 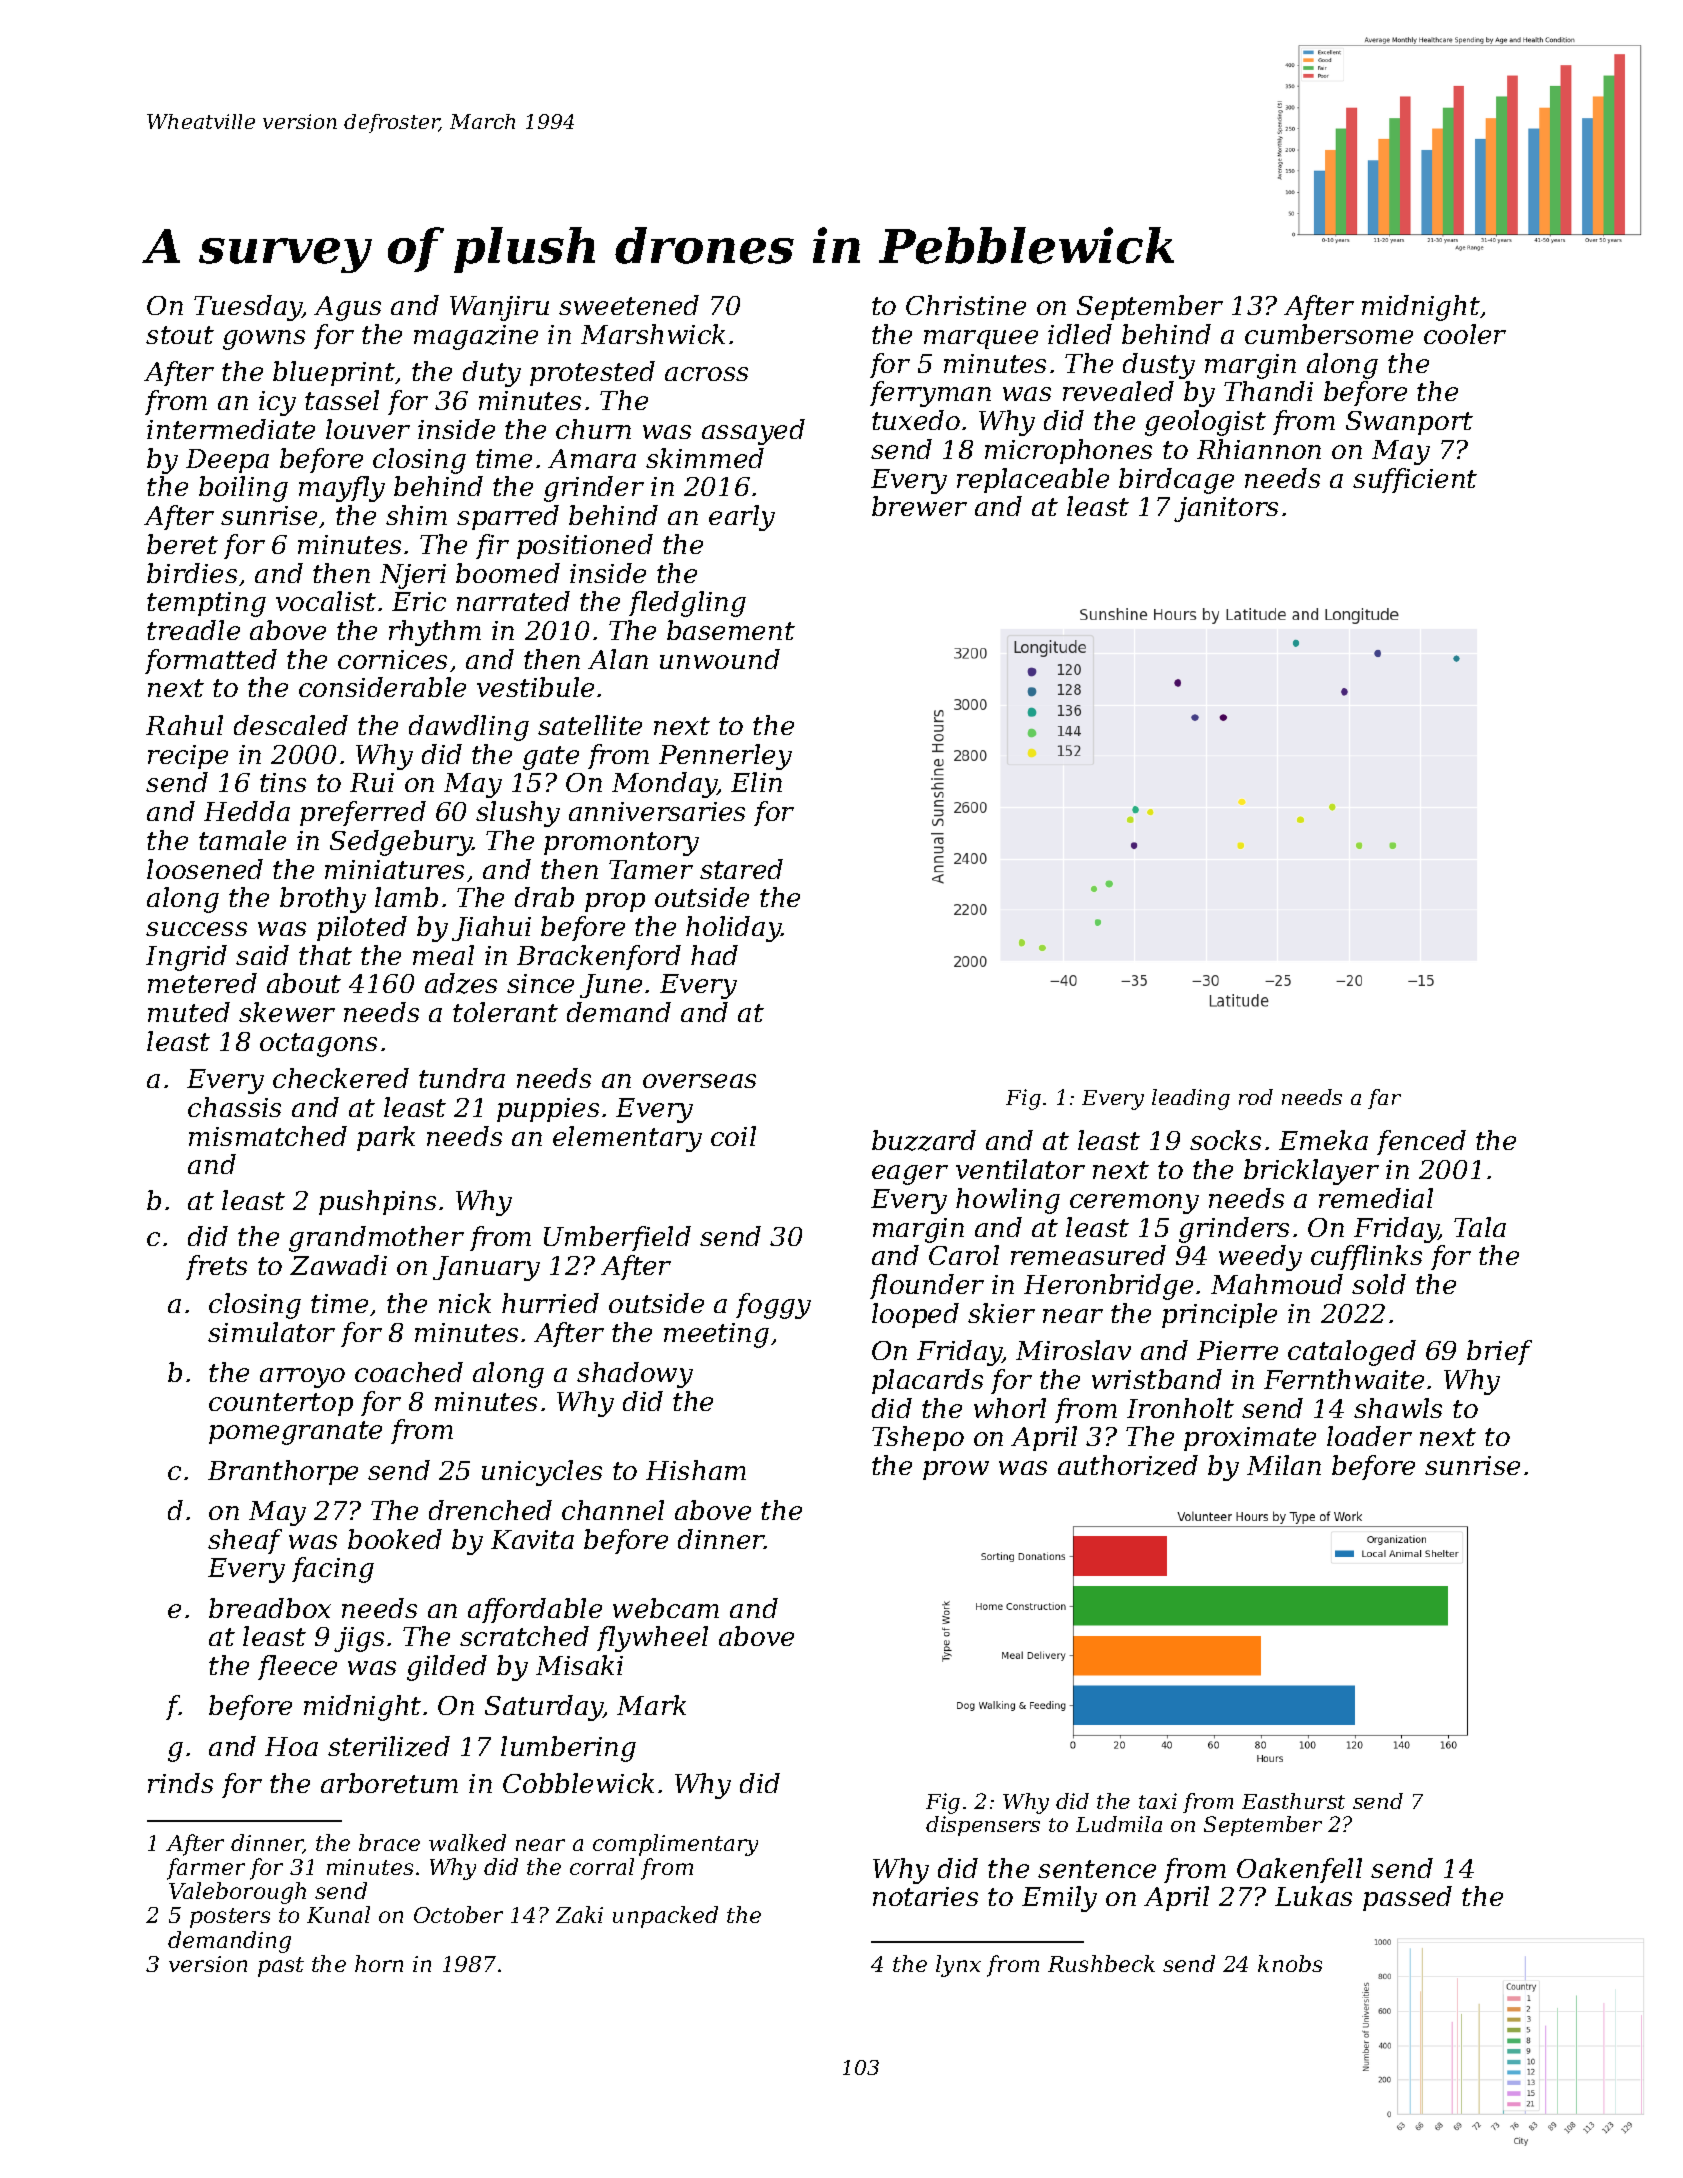 What do you see at coordinates (297, 1667) in the document?
I see `fleece` at bounding box center [297, 1667].
